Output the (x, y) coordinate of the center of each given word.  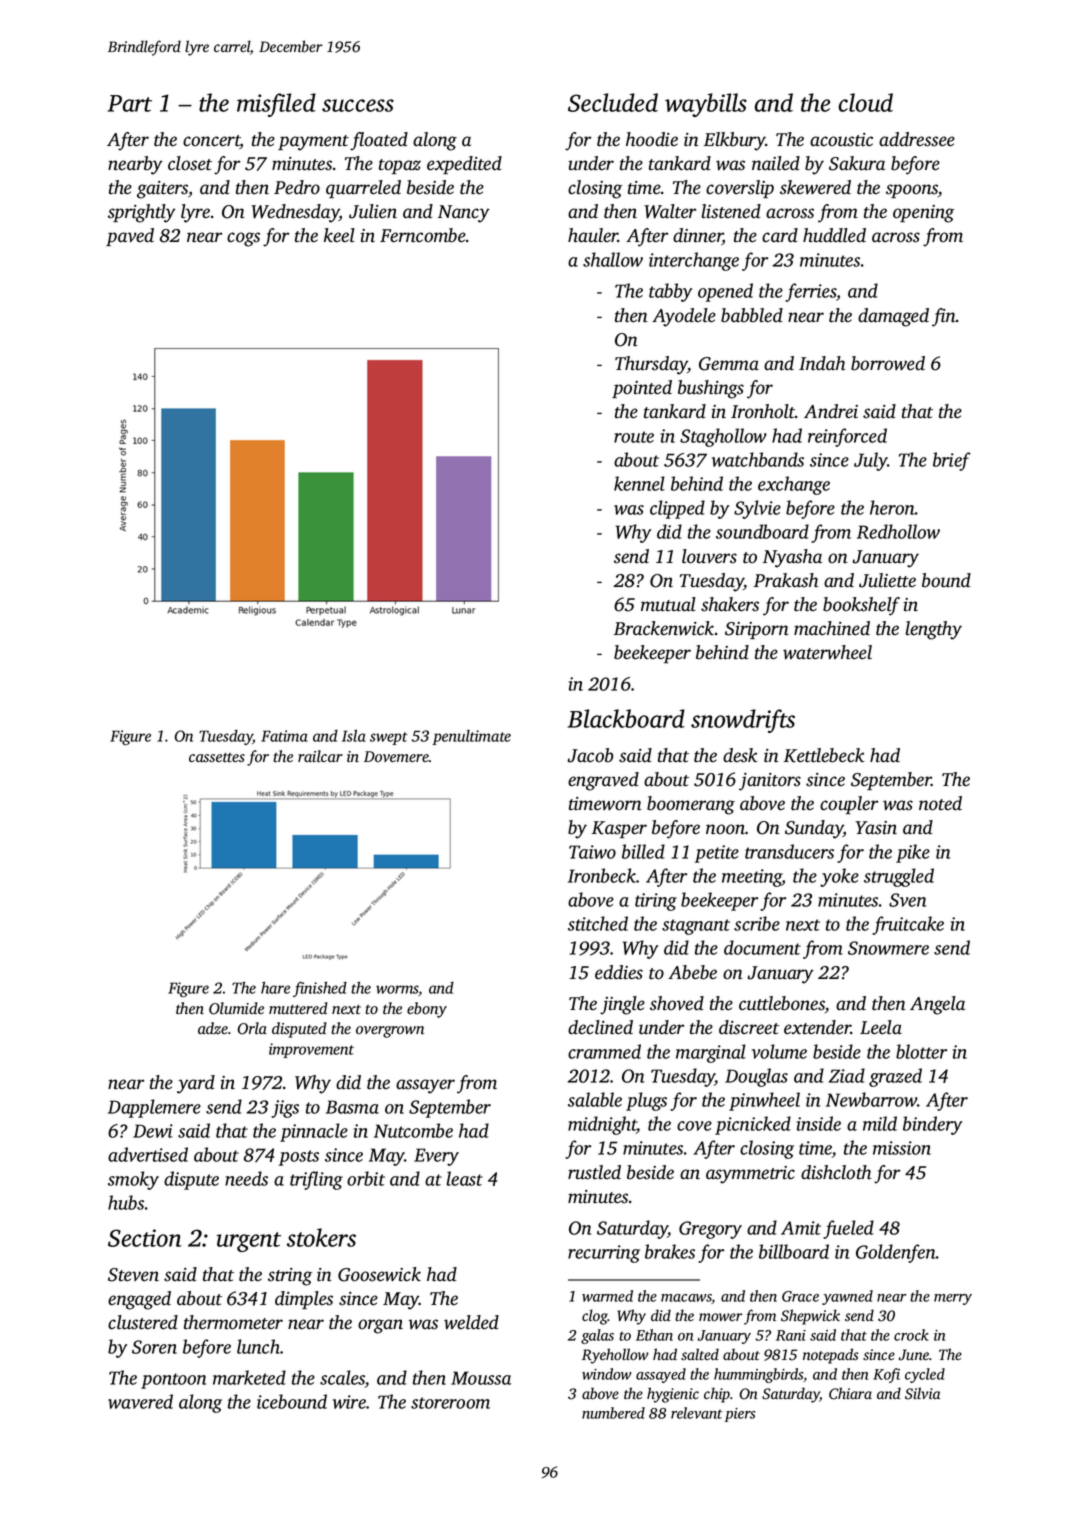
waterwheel (827, 652)
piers (739, 1415)
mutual (668, 604)
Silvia (922, 1393)
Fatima (284, 736)
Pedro (297, 187)
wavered (140, 1401)
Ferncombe (423, 235)
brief (952, 461)
